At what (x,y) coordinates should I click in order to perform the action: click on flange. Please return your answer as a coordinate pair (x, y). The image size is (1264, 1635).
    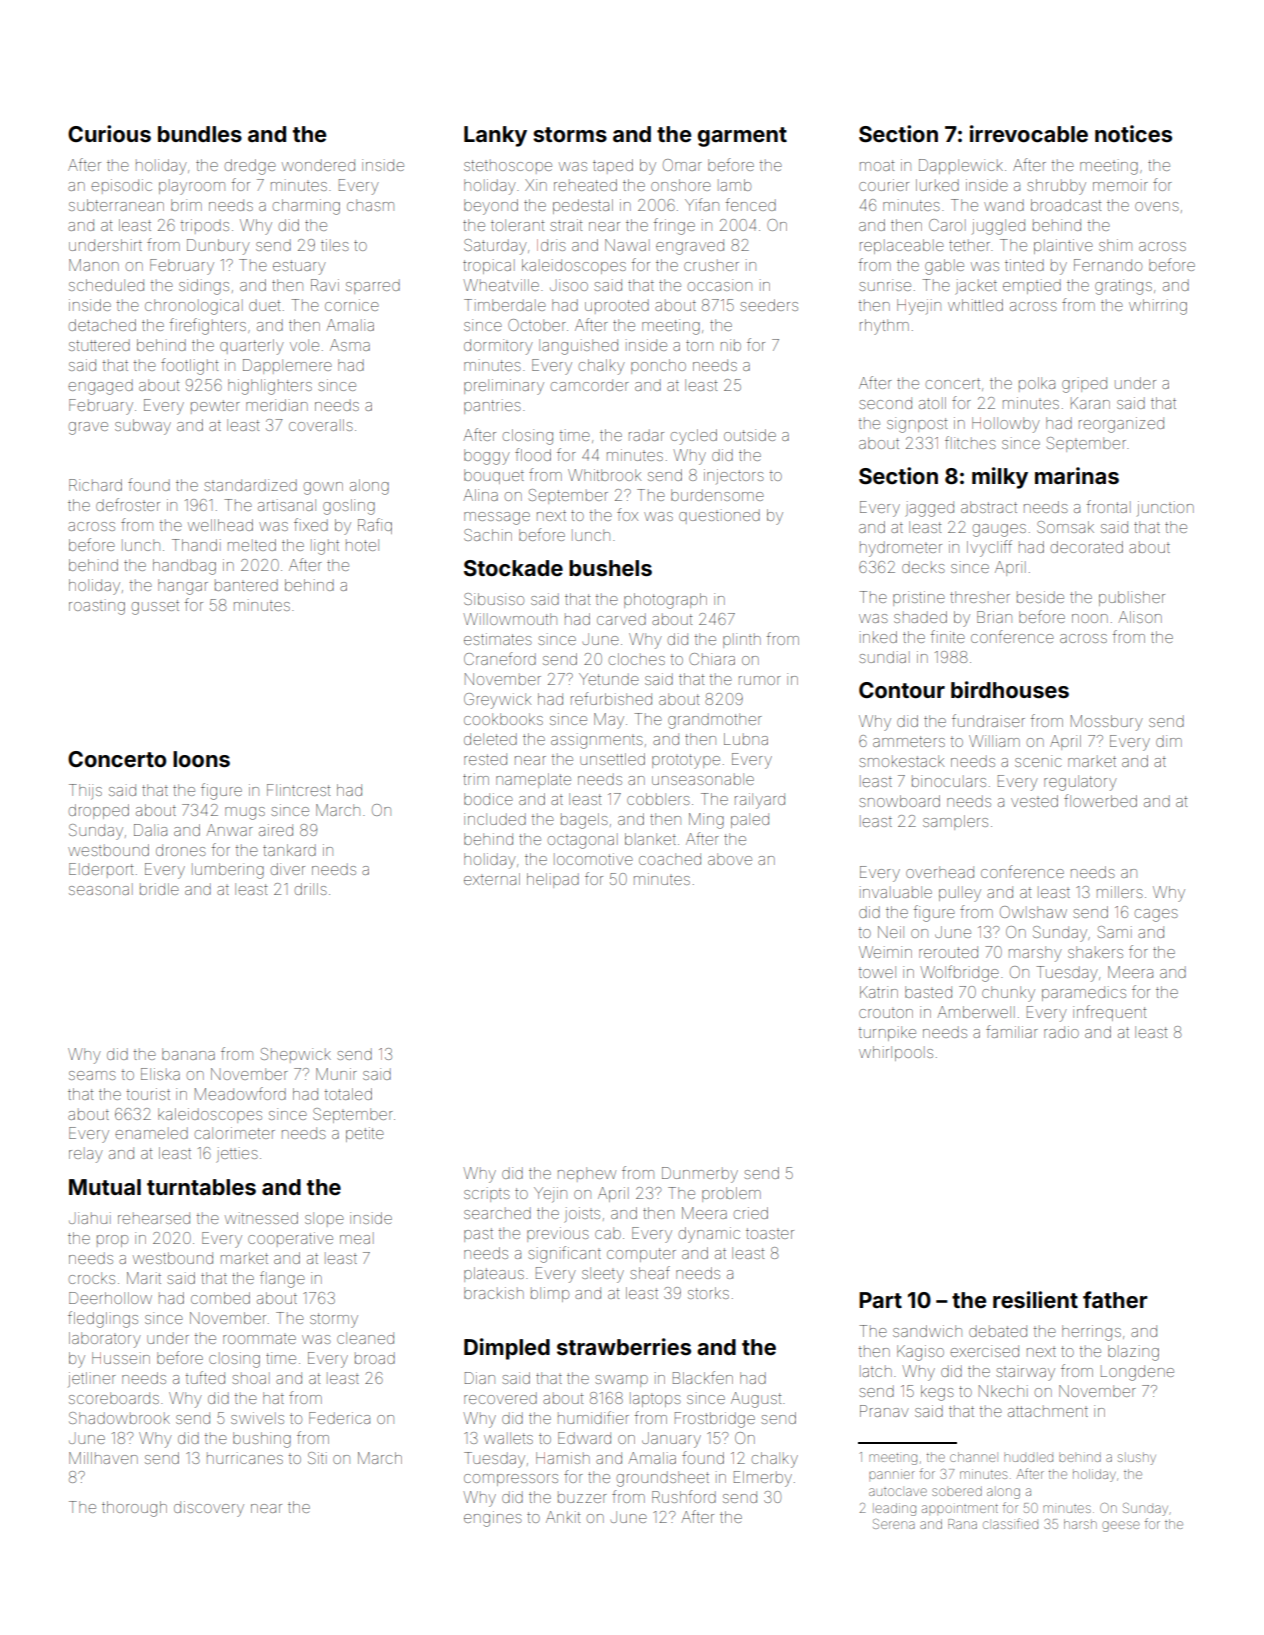
    Looking at the image, I should click on (282, 1279).
